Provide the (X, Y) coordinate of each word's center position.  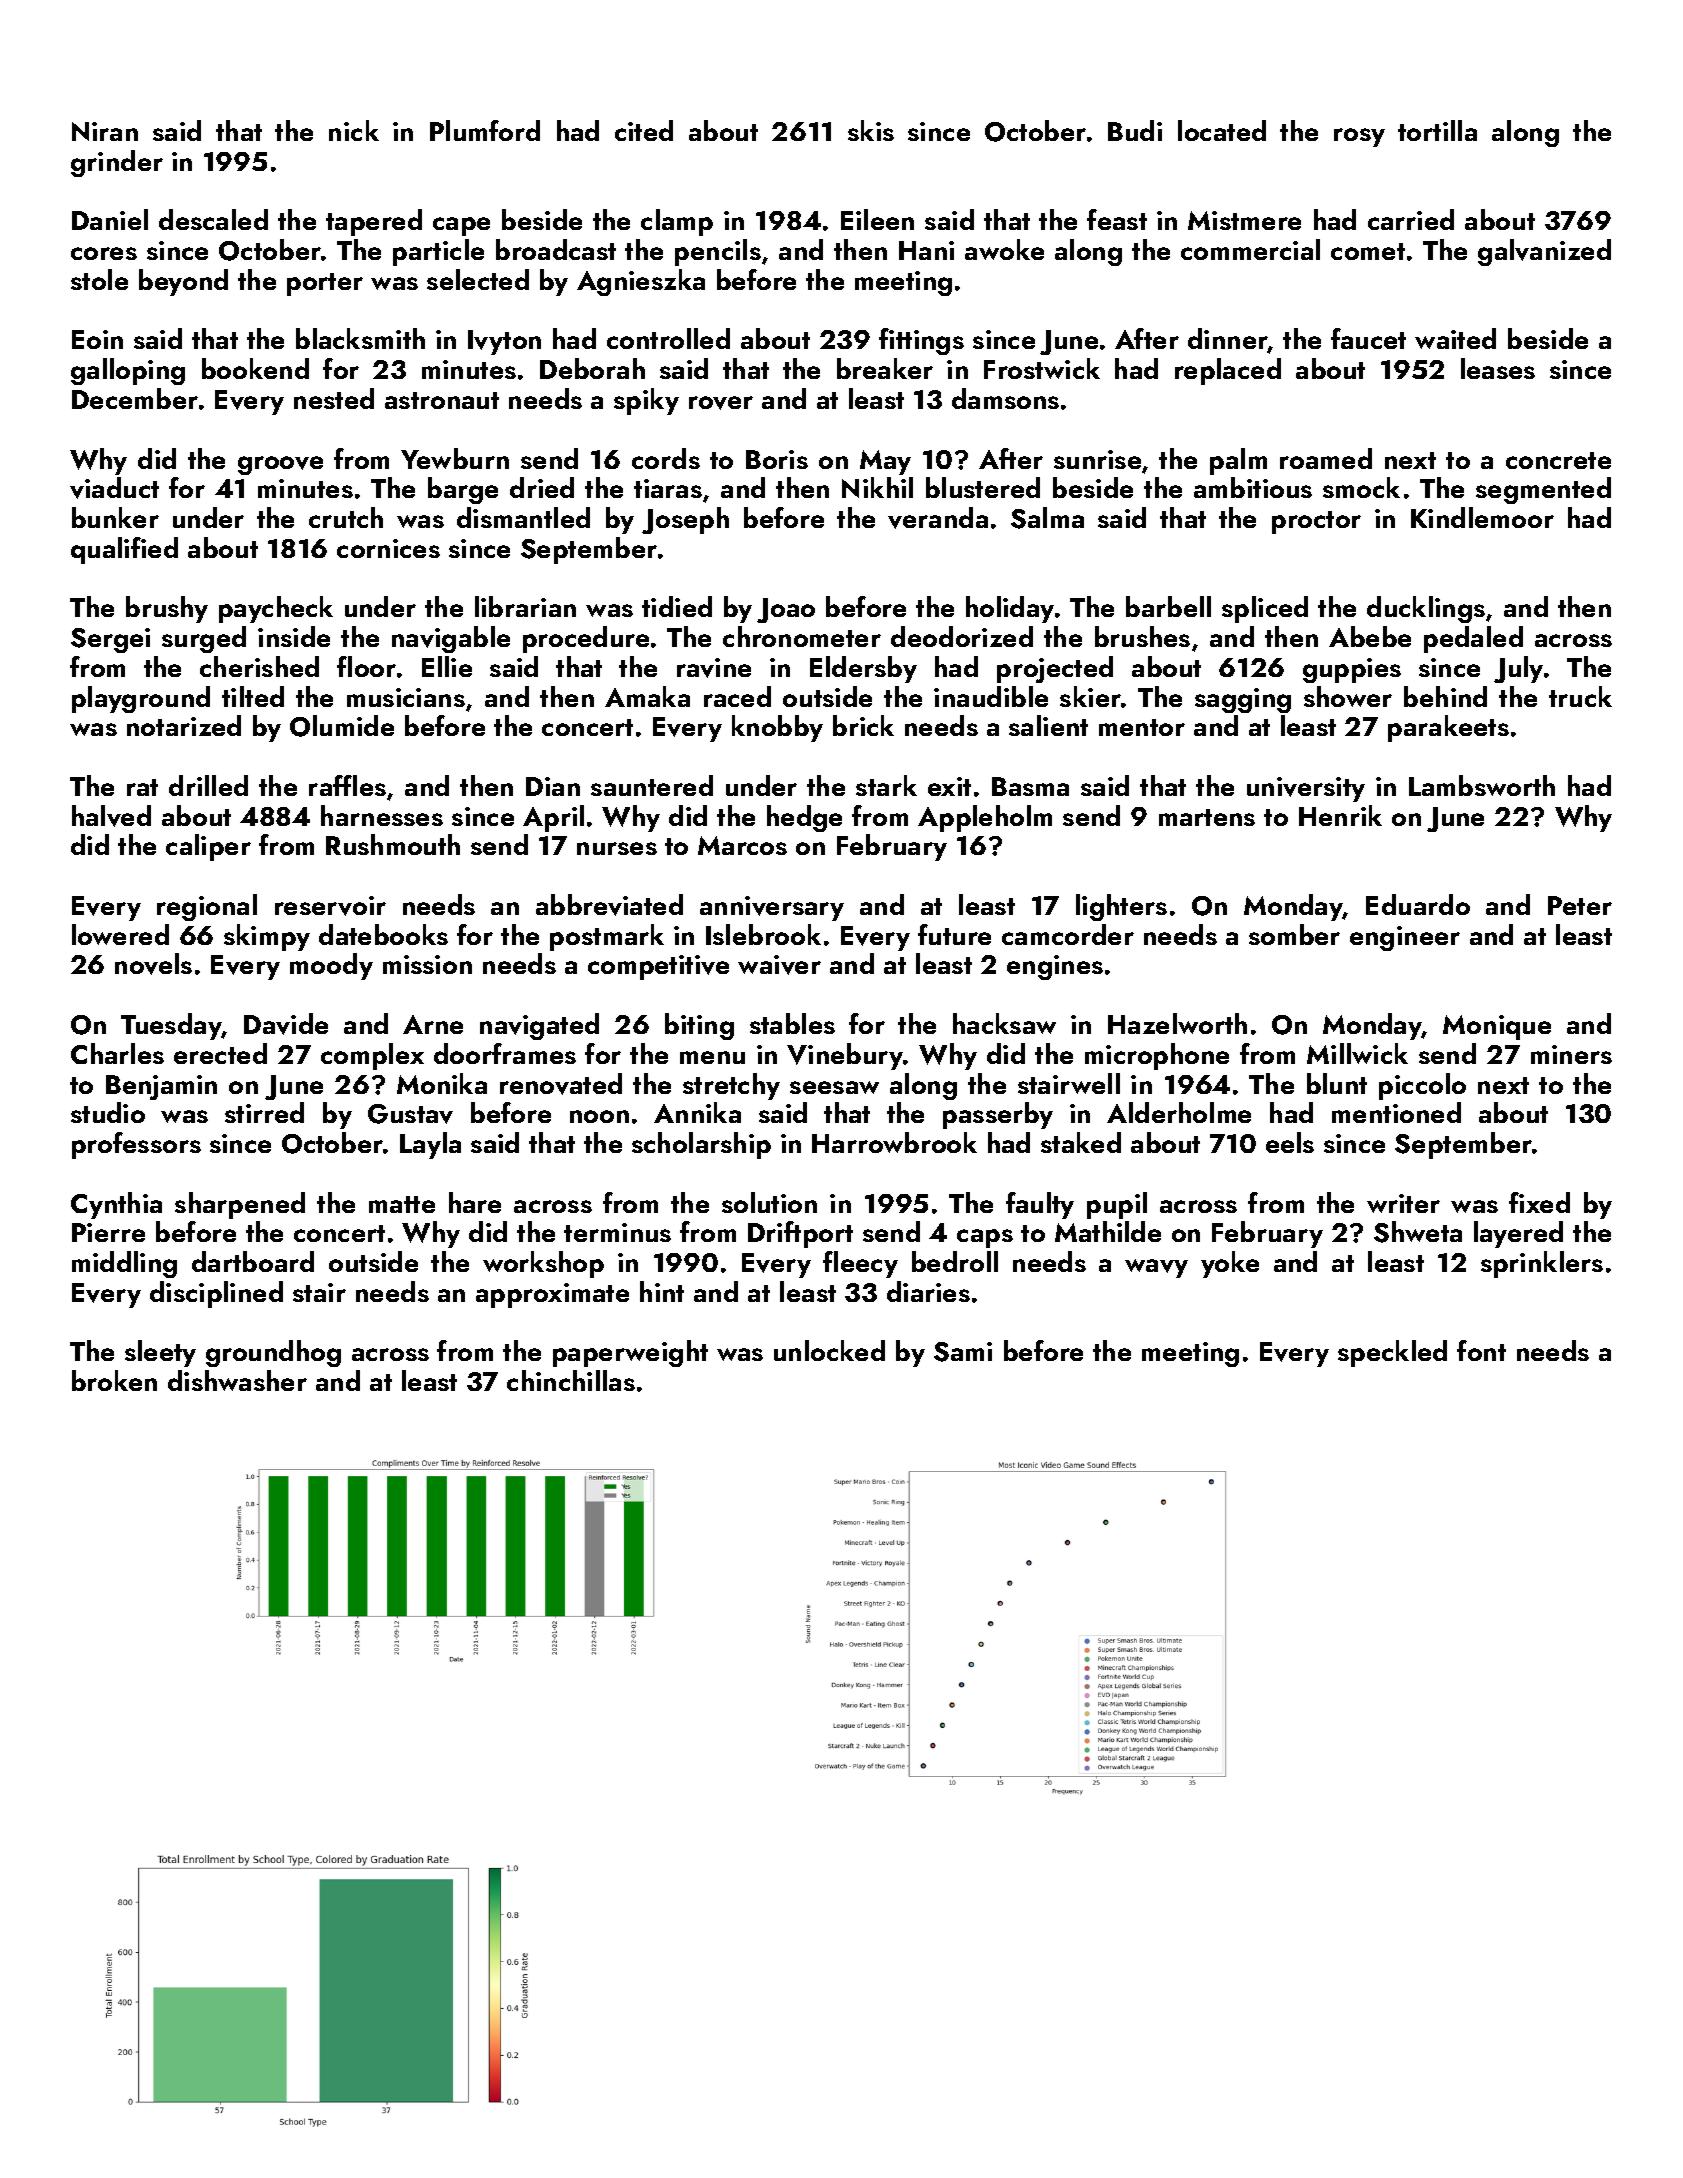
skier (1090, 696)
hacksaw (1004, 1023)
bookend (255, 368)
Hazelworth (1177, 1023)
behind (1445, 696)
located (1222, 130)
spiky (646, 401)
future (954, 934)
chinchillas (571, 1380)
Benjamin (161, 1087)
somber (1294, 934)
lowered (120, 934)
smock (1361, 487)
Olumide (342, 726)
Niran (105, 131)
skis (871, 130)
